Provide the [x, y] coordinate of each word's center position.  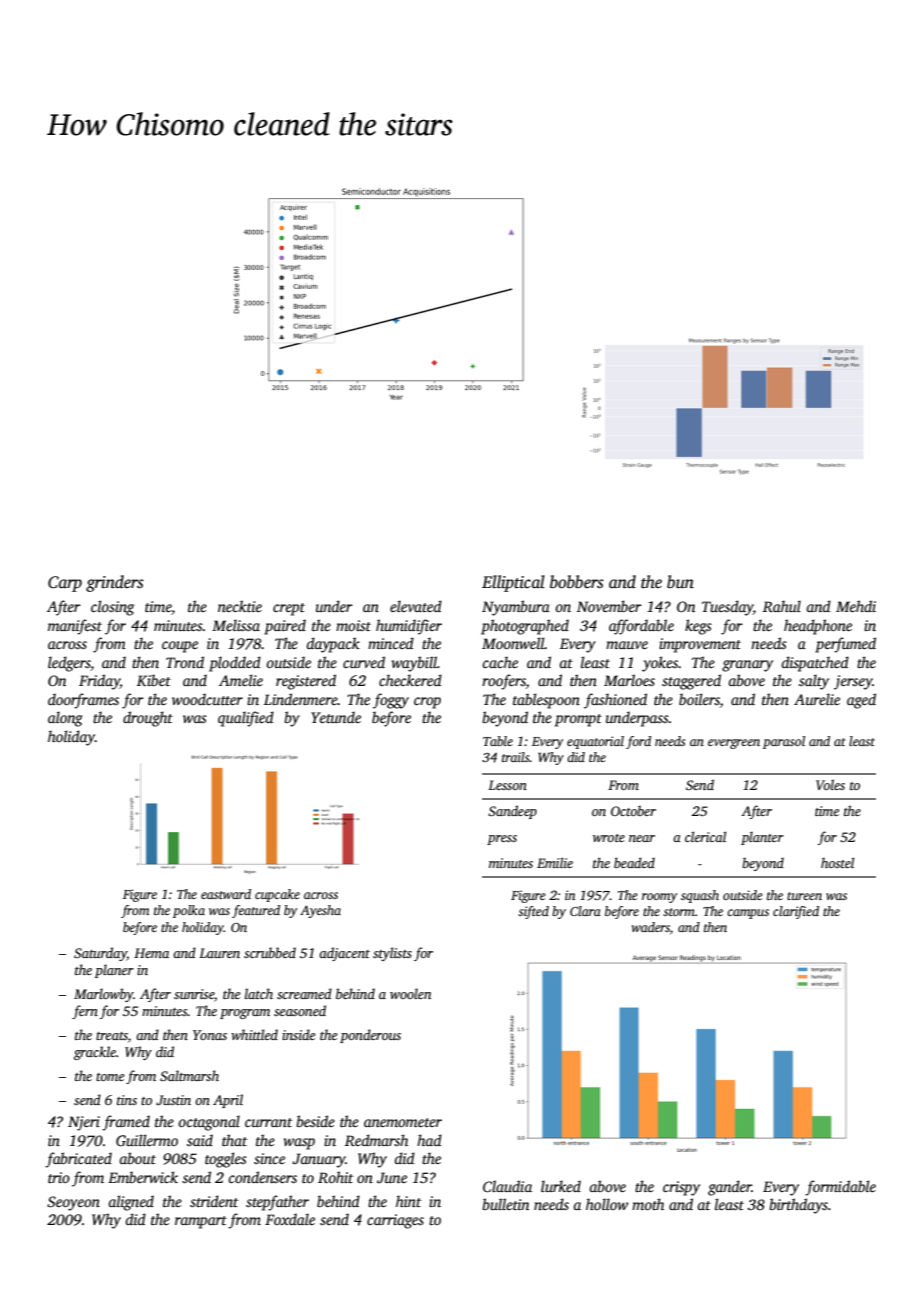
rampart [201, 1222]
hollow [607, 1204]
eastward [226, 894]
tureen [804, 896]
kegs [698, 627]
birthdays [798, 1206]
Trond [185, 662]
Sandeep [512, 812]
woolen [410, 993]
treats [112, 1036]
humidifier [409, 627]
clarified [796, 912]
